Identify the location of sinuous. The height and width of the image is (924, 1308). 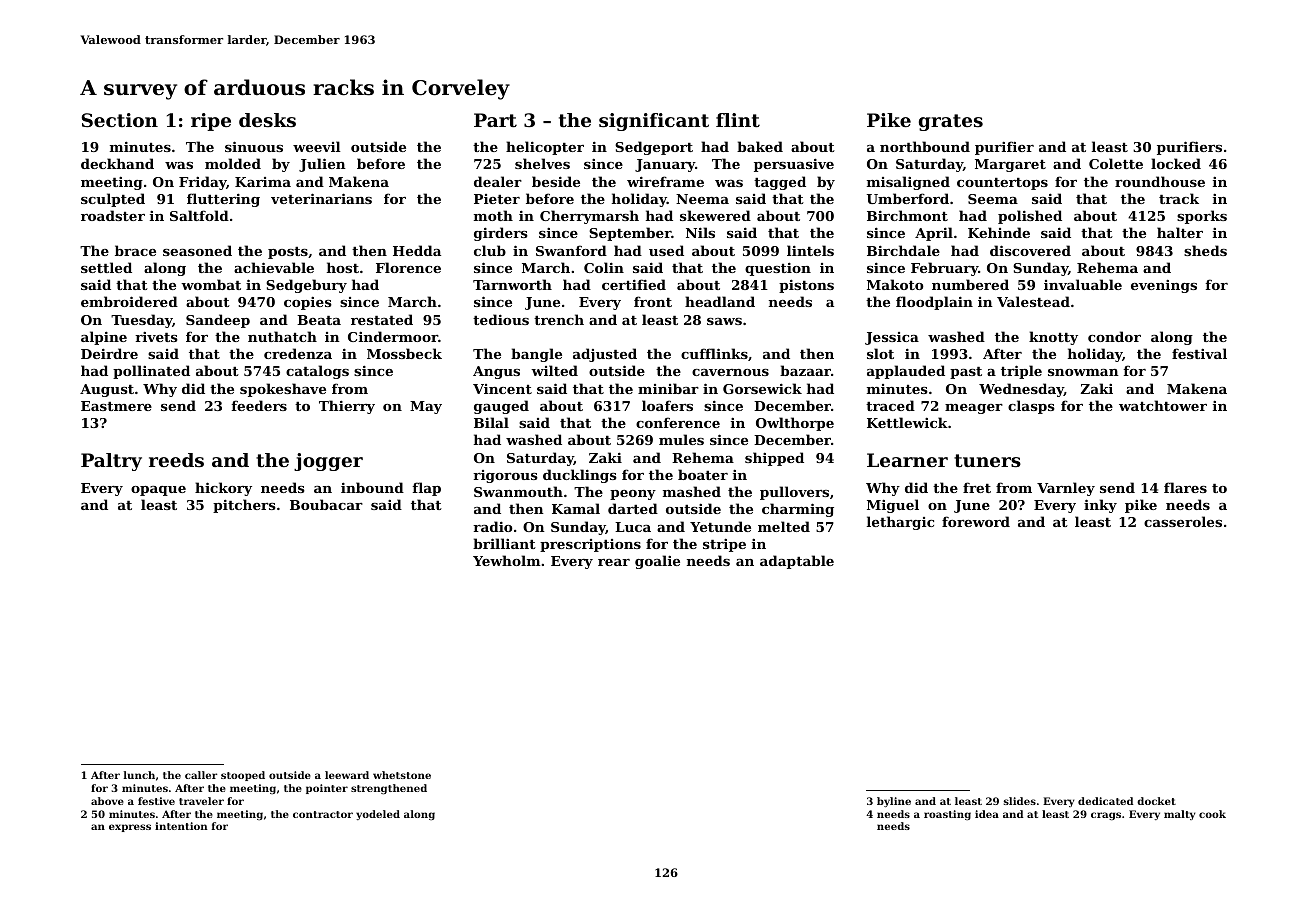
(254, 146).
